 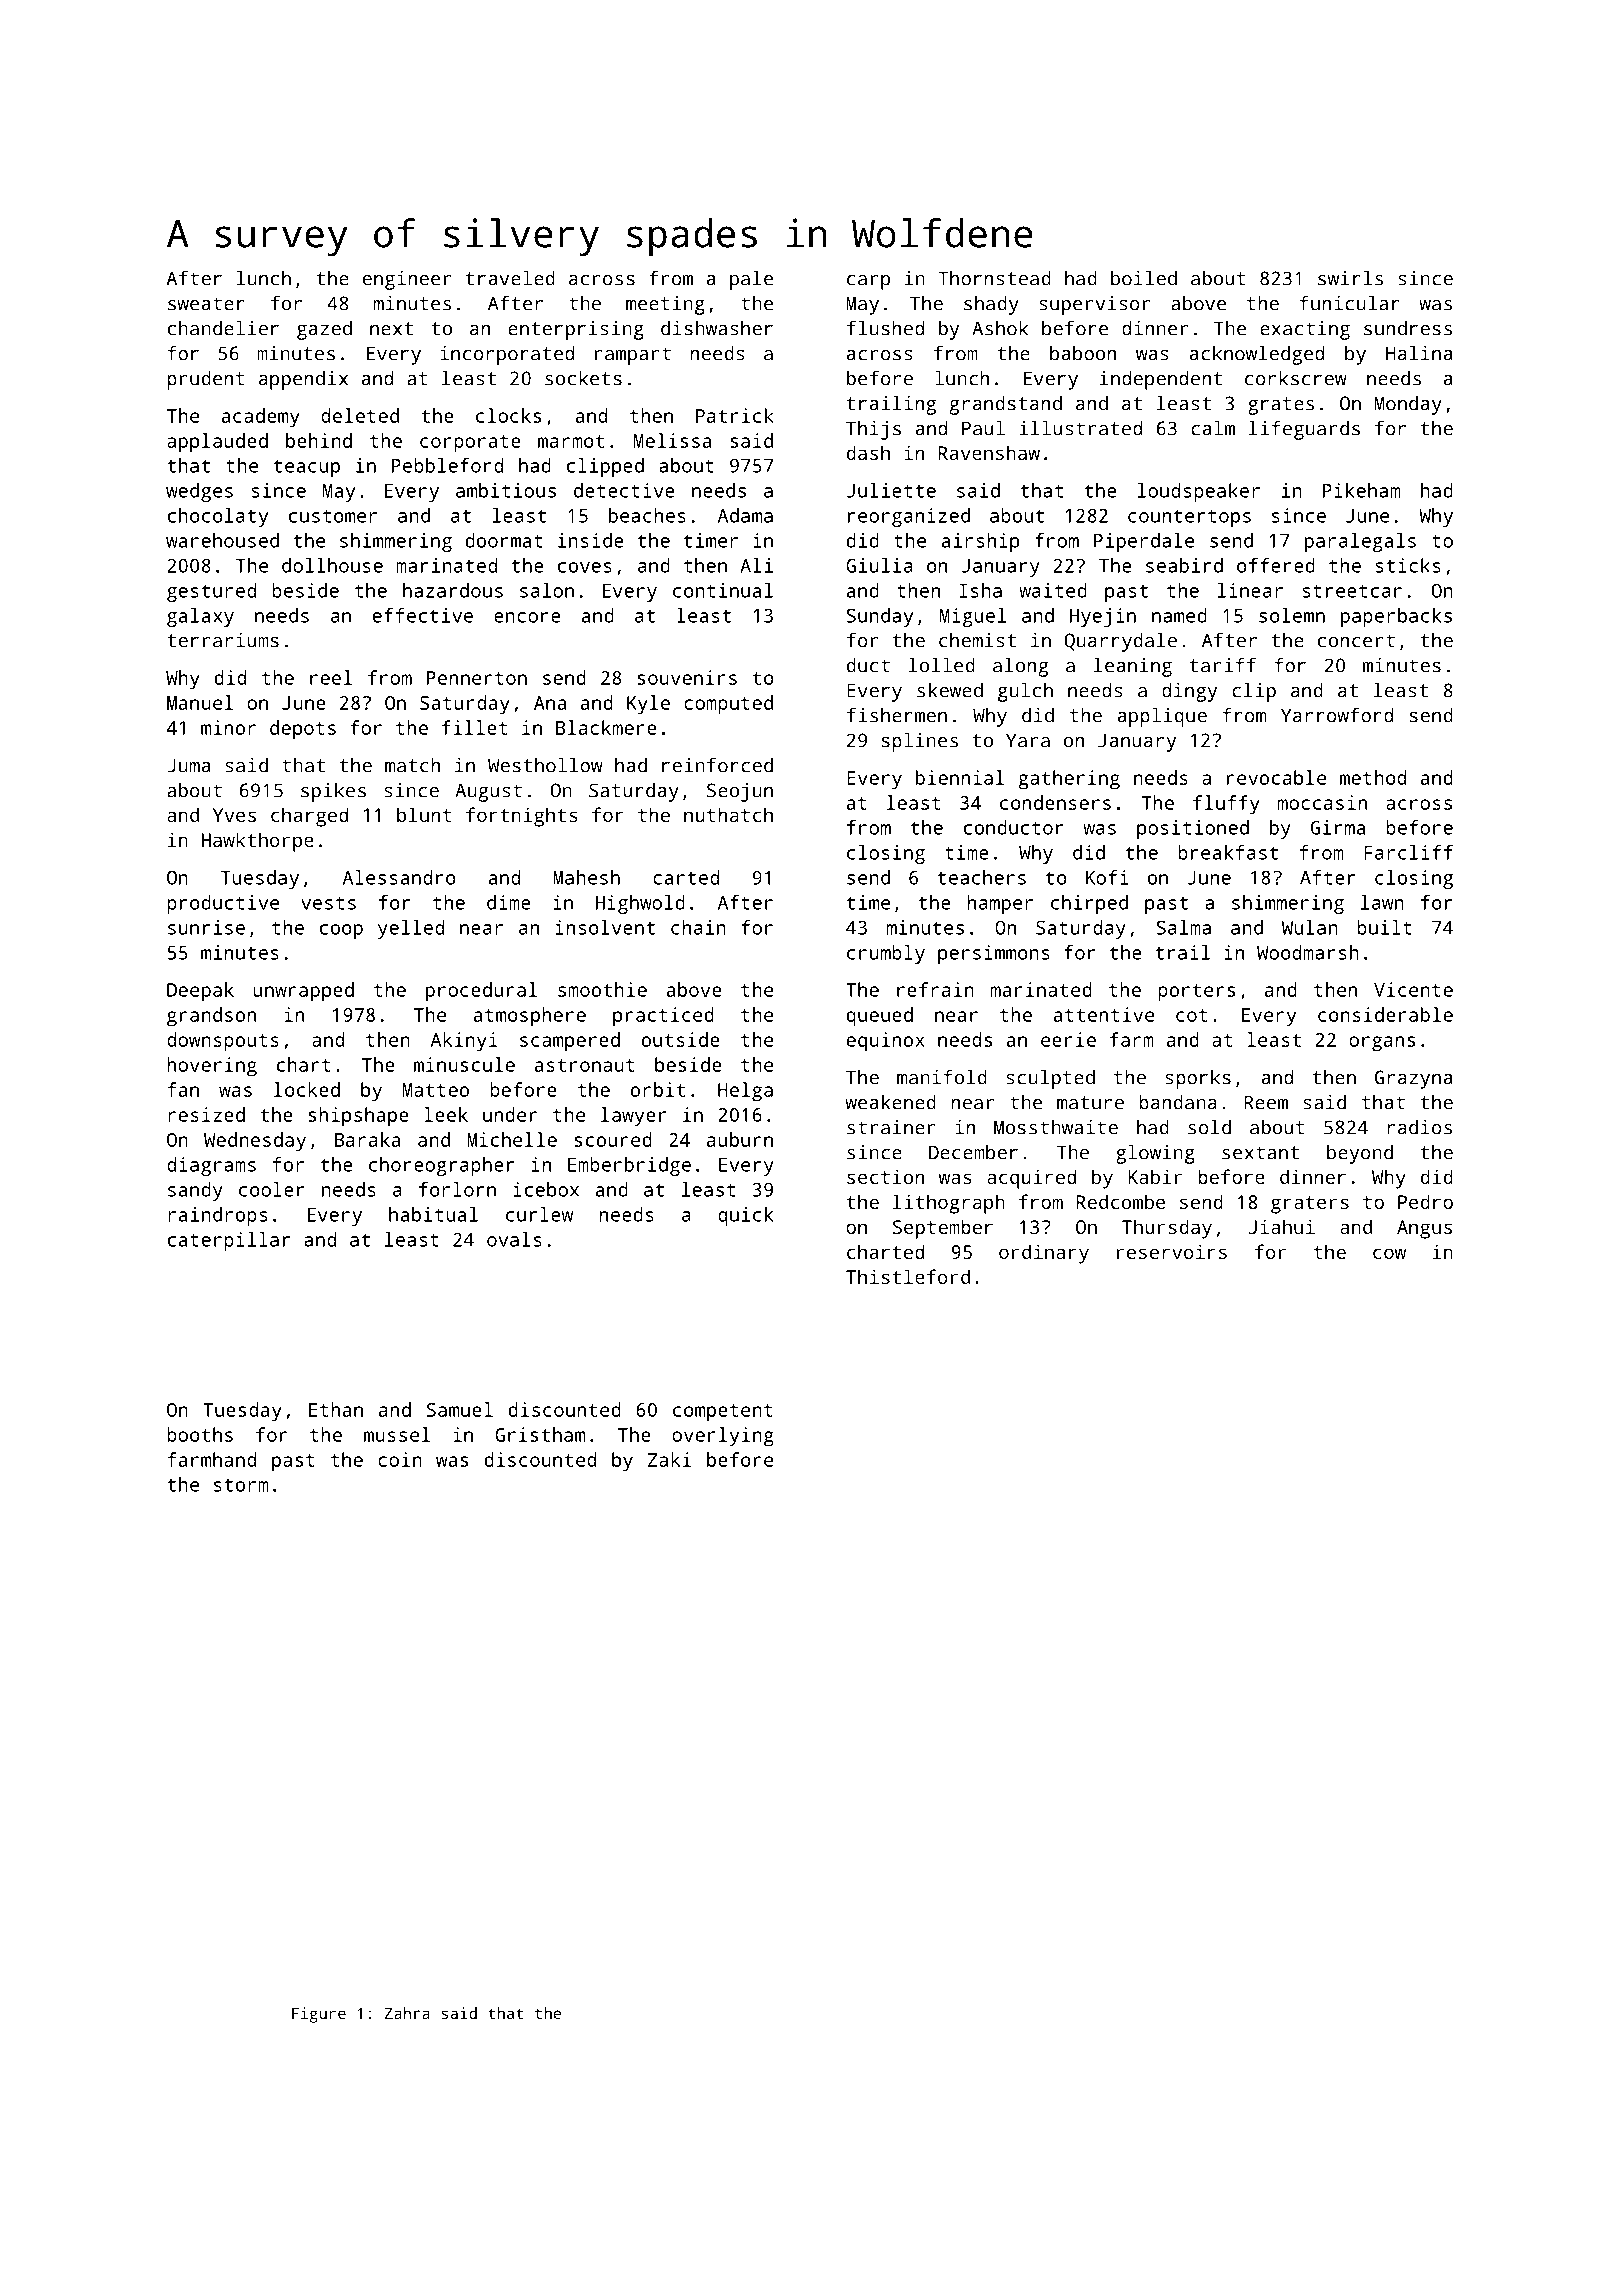 What do you see at coordinates (319, 2015) in the screenshot?
I see `Figure` at bounding box center [319, 2015].
